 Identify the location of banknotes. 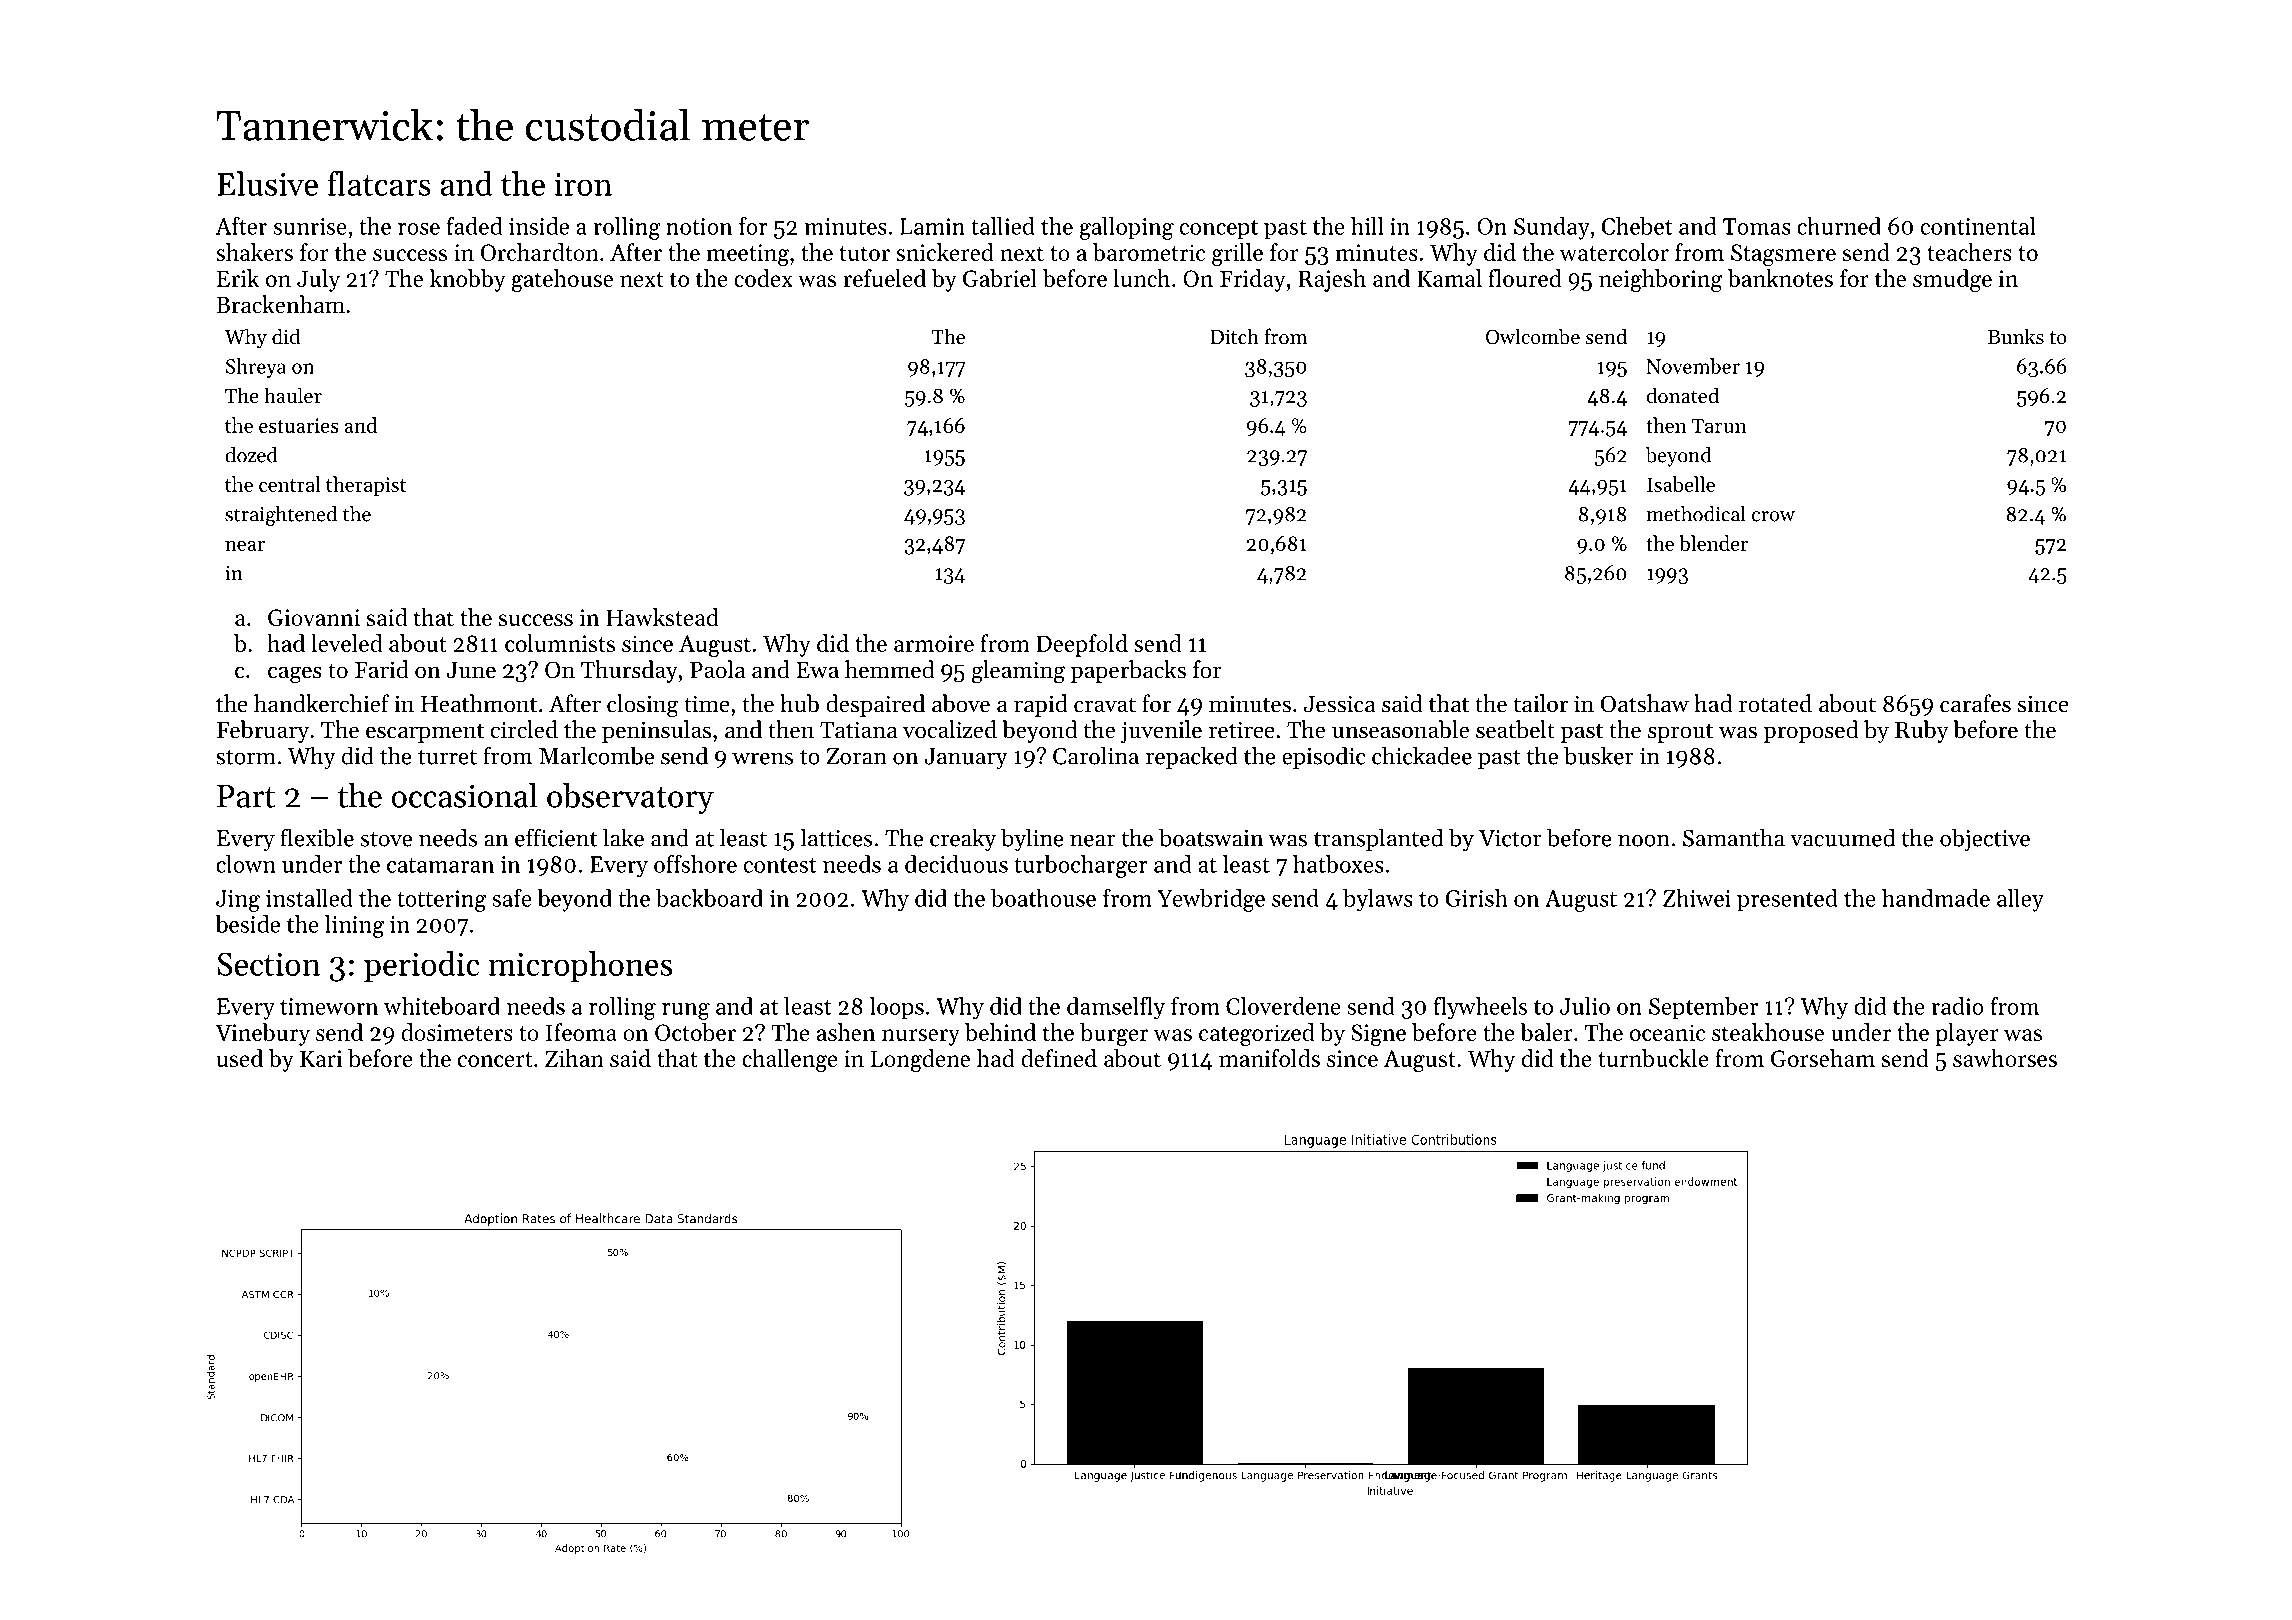
(1780, 278).
